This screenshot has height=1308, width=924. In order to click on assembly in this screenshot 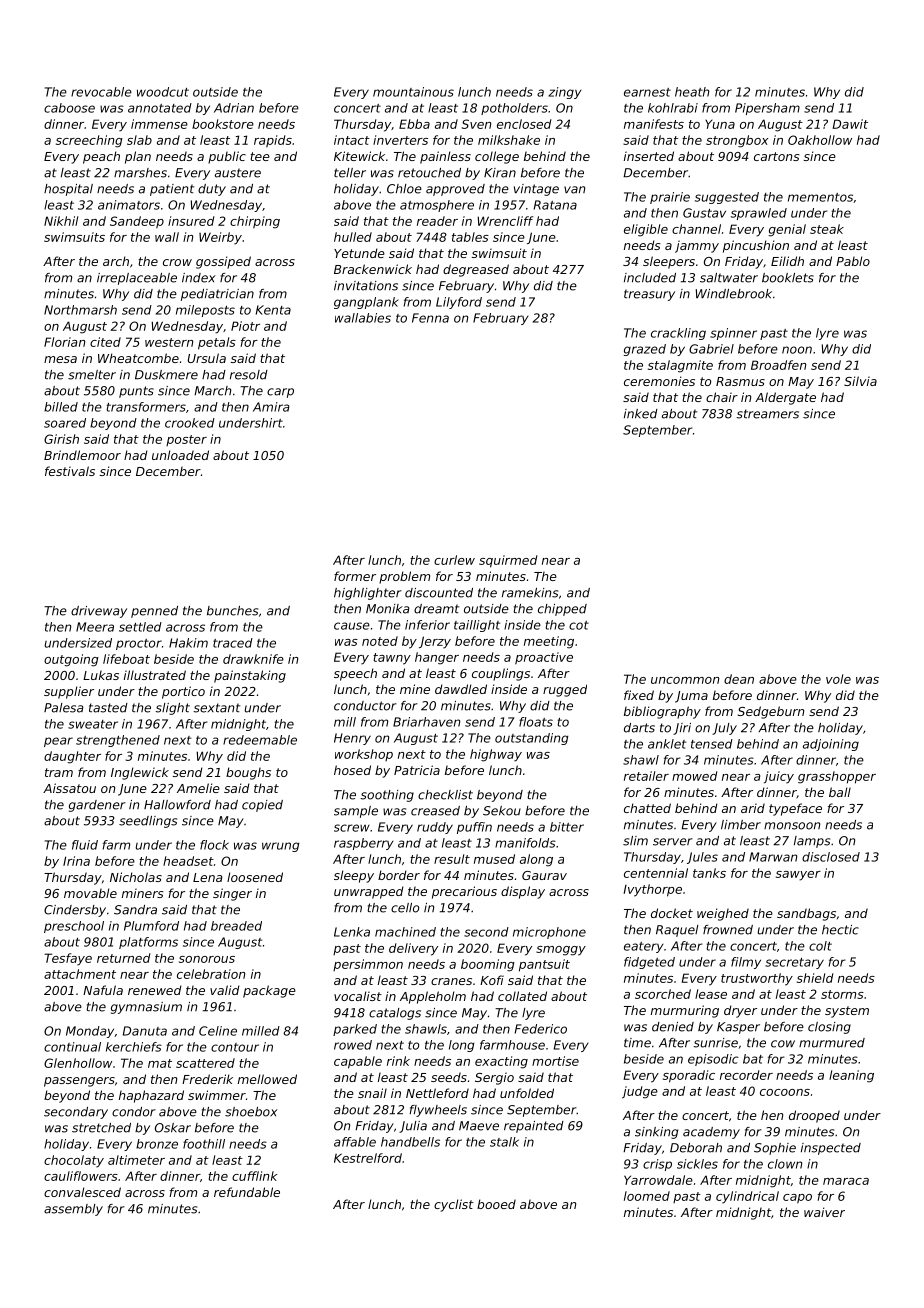, I will do `click(73, 1210)`.
